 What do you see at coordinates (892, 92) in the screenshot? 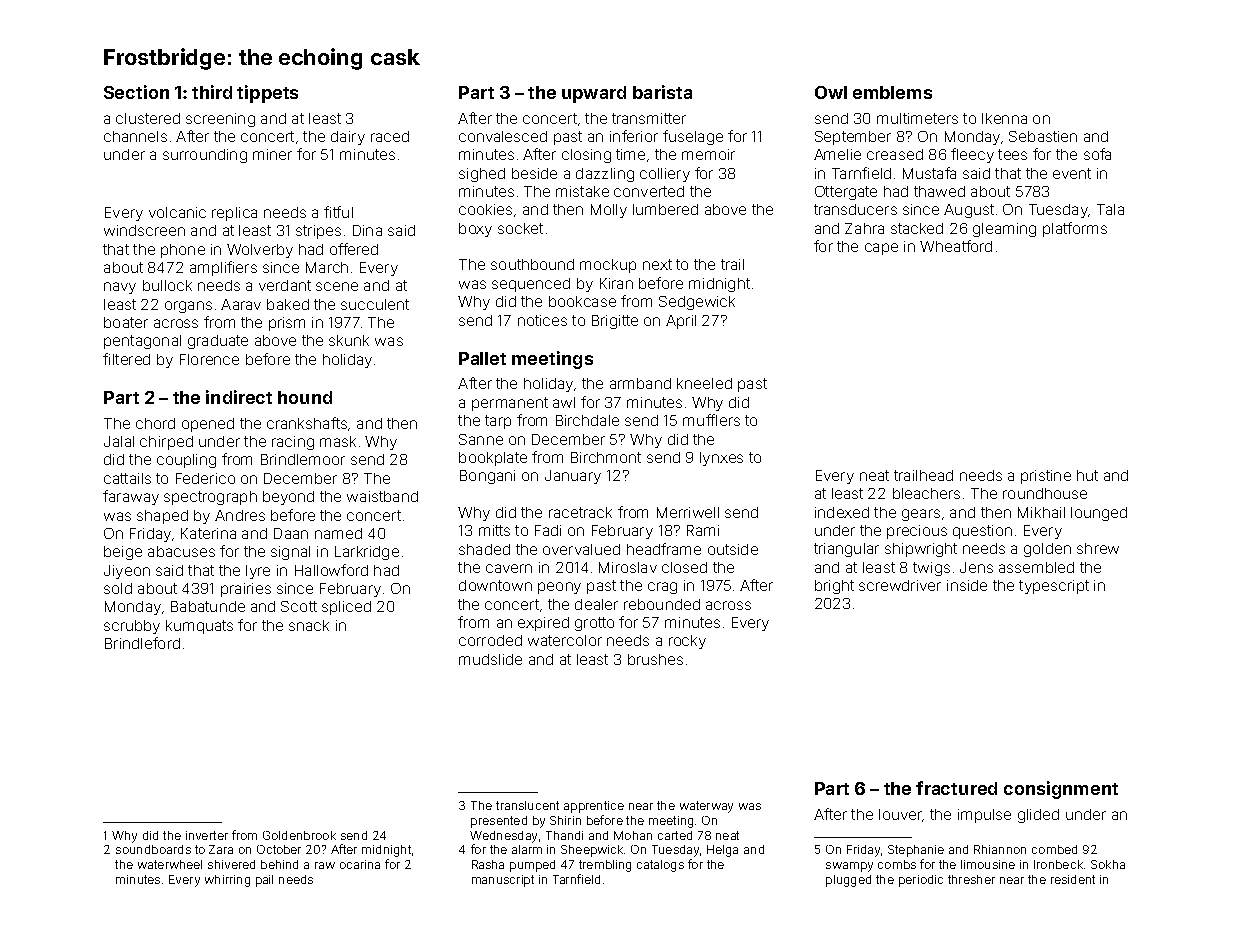
I see `emblems` at bounding box center [892, 92].
